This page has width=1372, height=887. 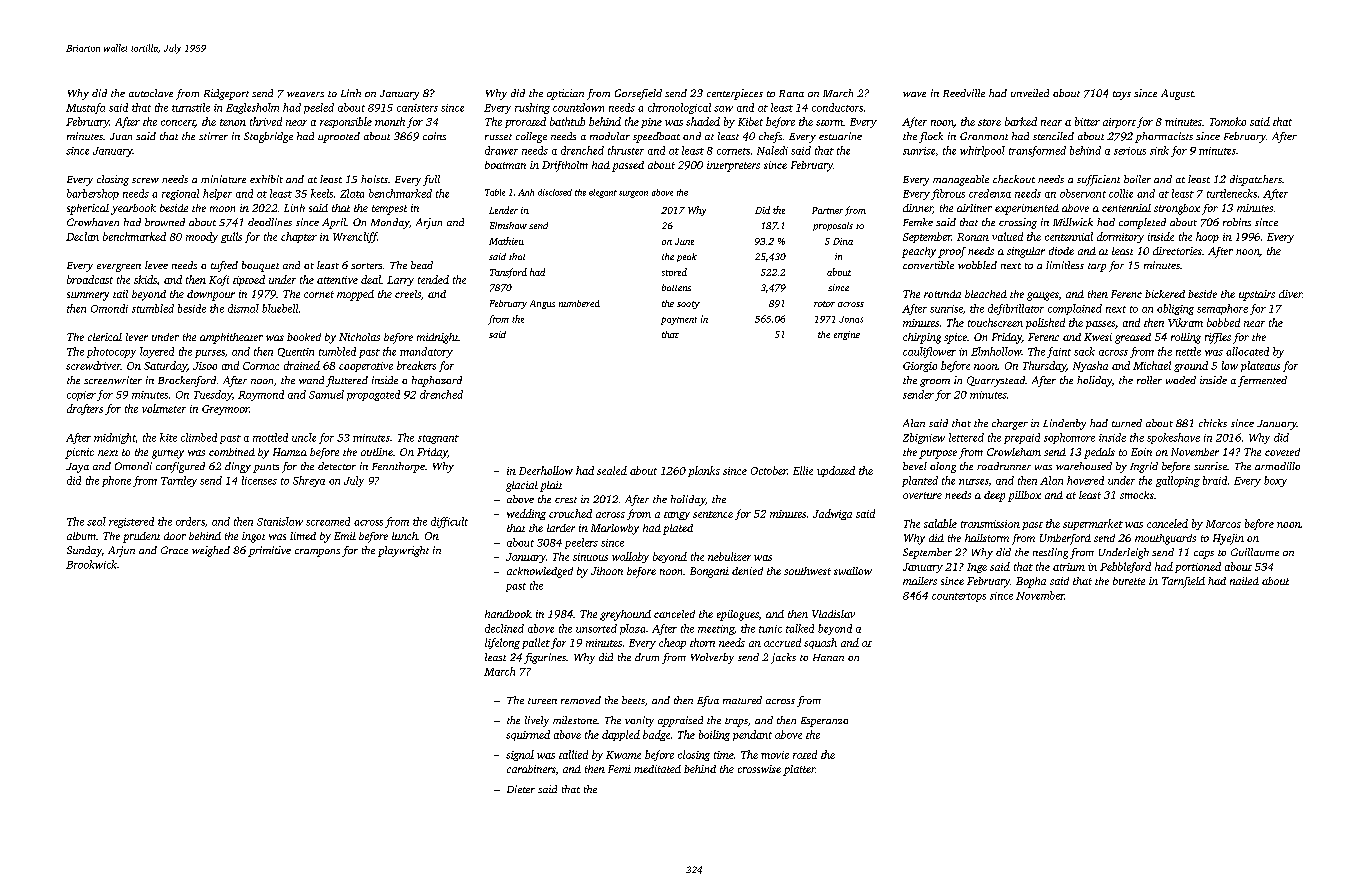 What do you see at coordinates (1262, 381) in the page?
I see `fermented` at bounding box center [1262, 381].
